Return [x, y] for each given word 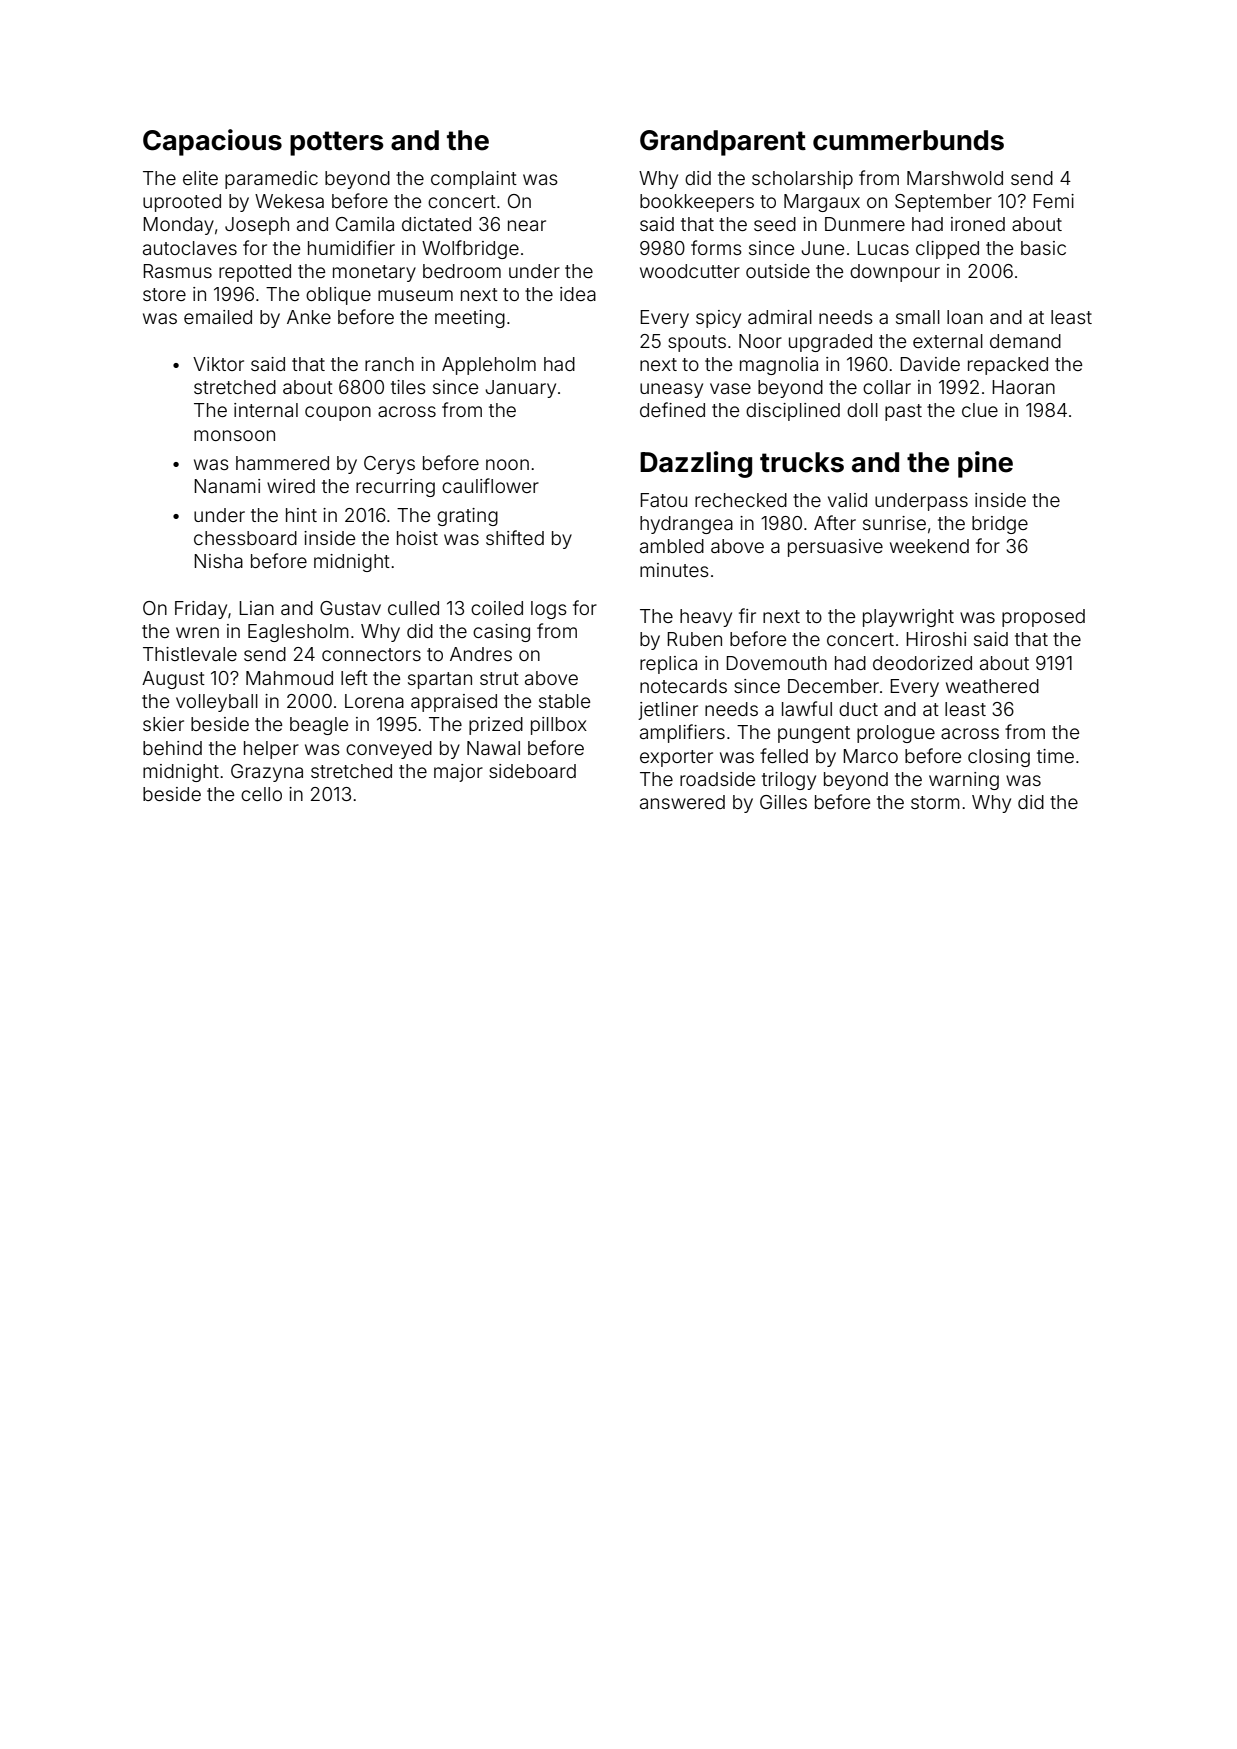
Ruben [694, 639]
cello [261, 794]
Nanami [227, 486]
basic [1043, 248]
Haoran [1023, 387]
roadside [717, 779]
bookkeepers [697, 203]
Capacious [212, 142]
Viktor [218, 364]
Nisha [218, 561]
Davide [930, 364]
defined [672, 409]
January [520, 389]
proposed [1043, 618]
